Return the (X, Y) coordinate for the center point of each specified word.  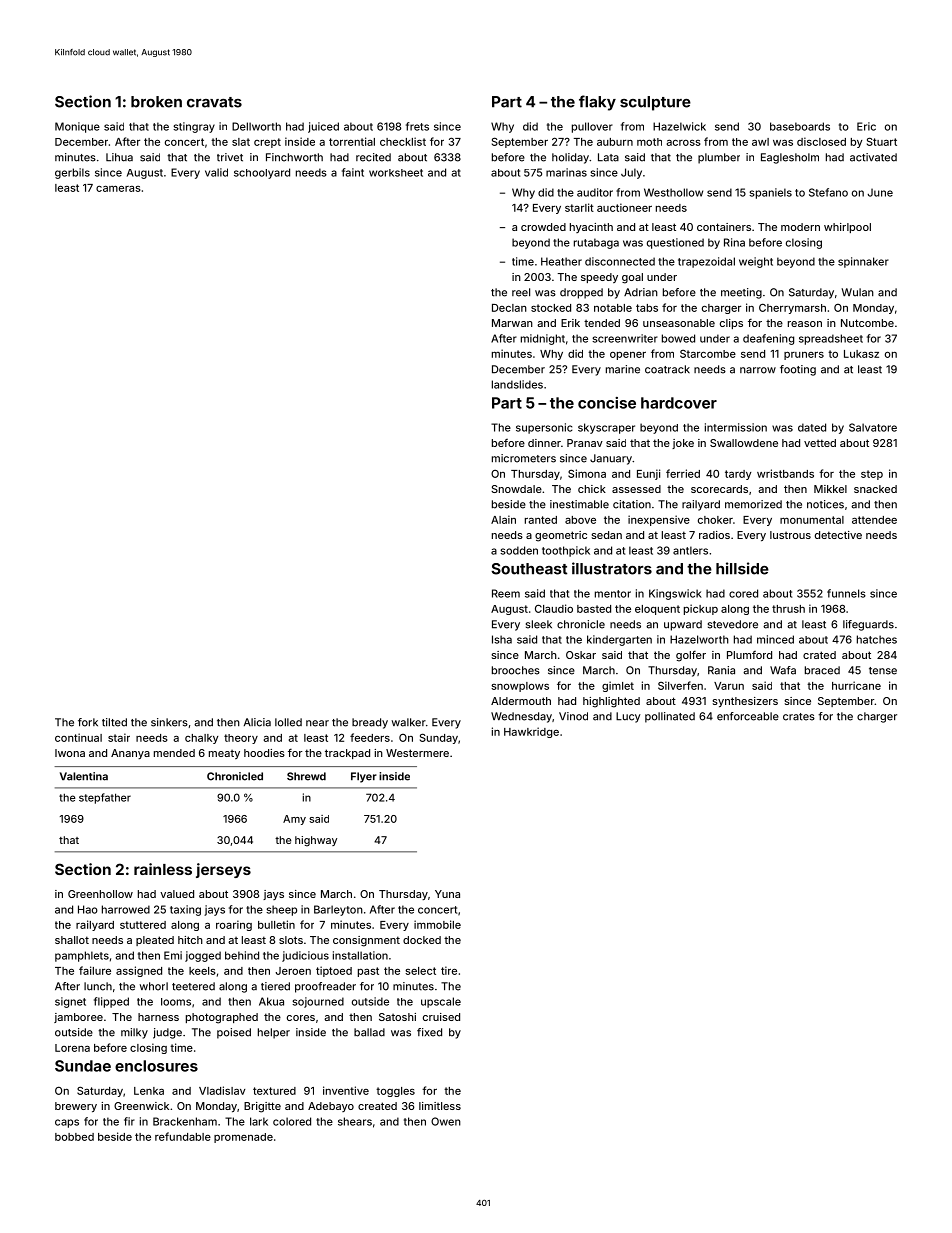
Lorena (72, 1048)
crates (799, 717)
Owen (446, 1121)
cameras (118, 188)
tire (449, 970)
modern (800, 227)
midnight (543, 339)
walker (409, 722)
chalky (202, 739)
